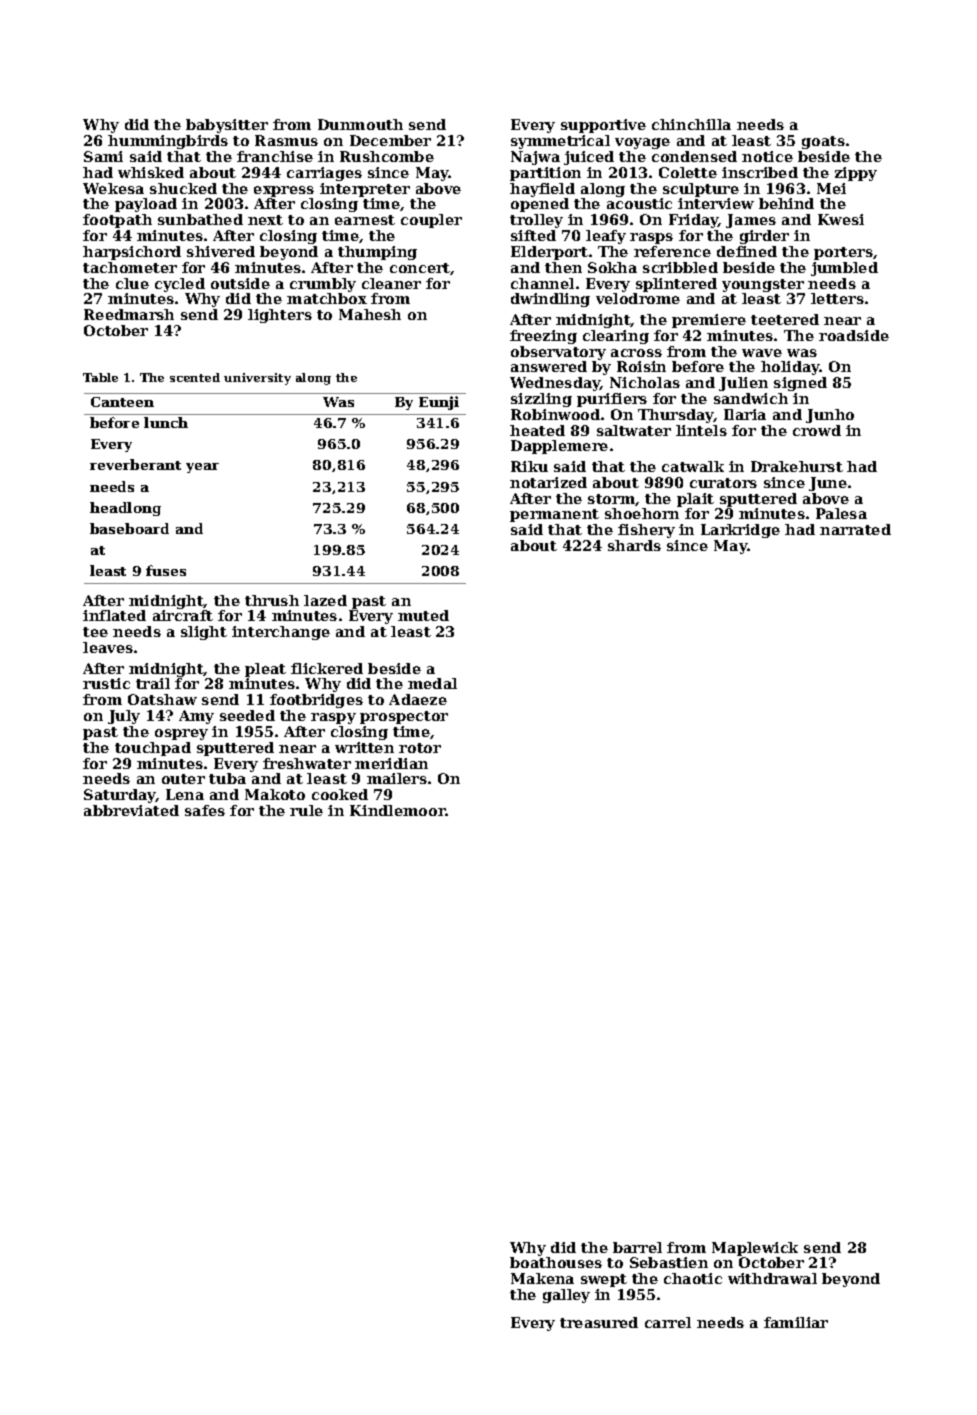 The width and height of the image is (977, 1415). I want to click on barrel, so click(637, 1247).
